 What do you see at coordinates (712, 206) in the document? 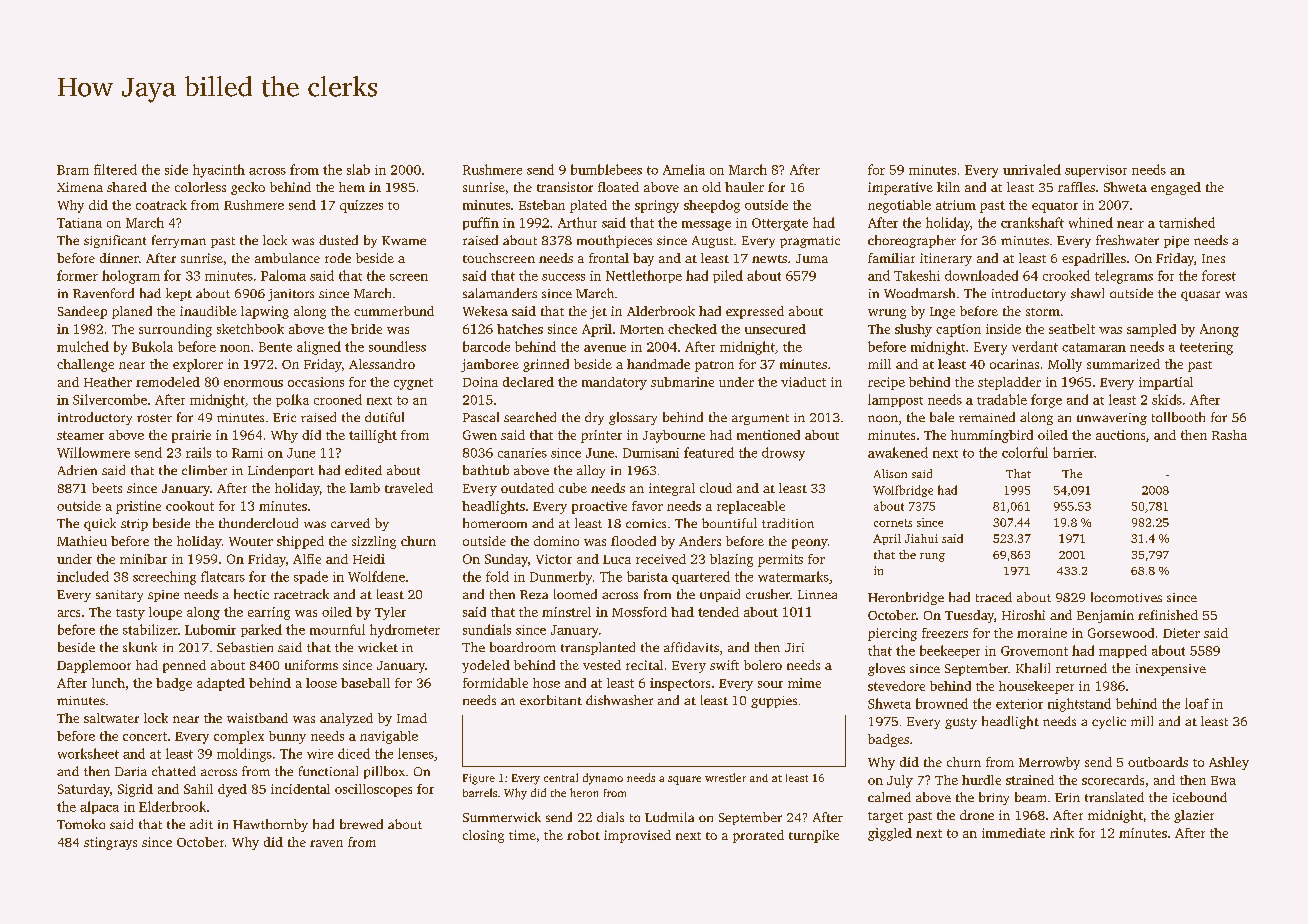
I see `sheepdog` at bounding box center [712, 206].
